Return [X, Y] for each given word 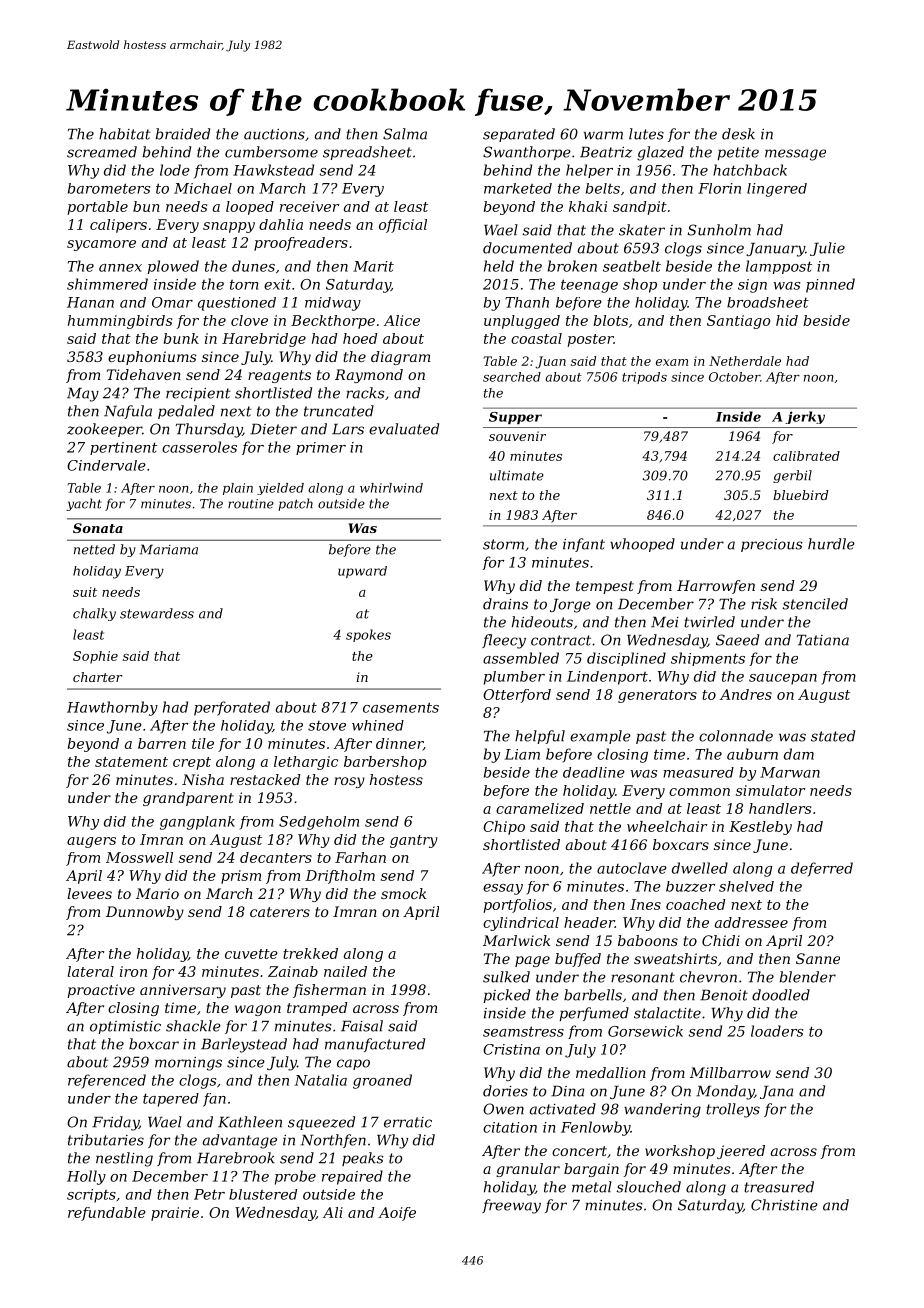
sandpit [640, 208]
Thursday [209, 430]
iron [133, 971]
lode [175, 170]
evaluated [404, 429]
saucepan [783, 679]
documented [527, 248]
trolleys [733, 1110]
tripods [644, 378]
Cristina [511, 1049]
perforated [232, 708]
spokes [368, 635]
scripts [91, 1196]
